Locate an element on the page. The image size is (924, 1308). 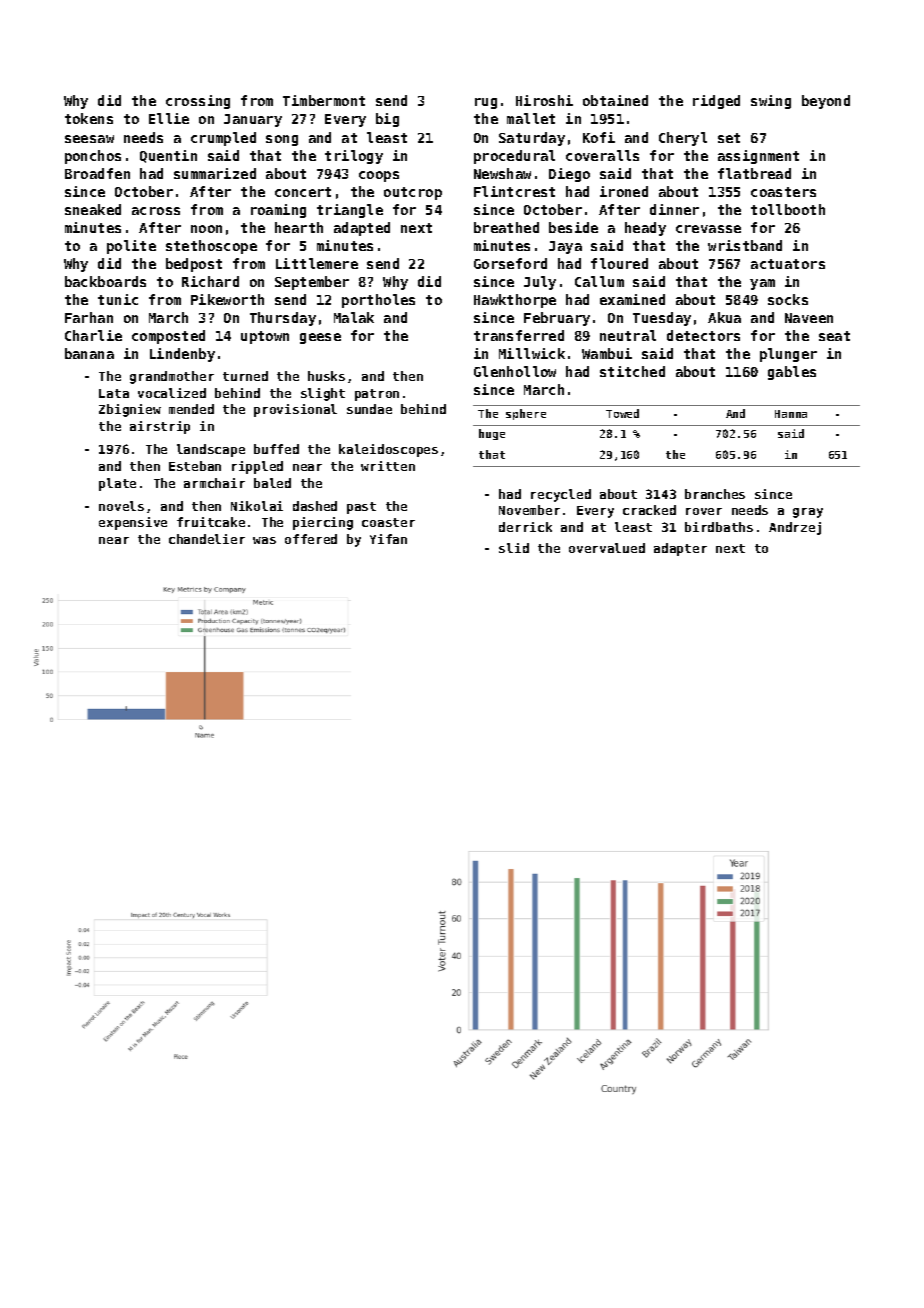
sneaked is located at coordinates (93, 209).
